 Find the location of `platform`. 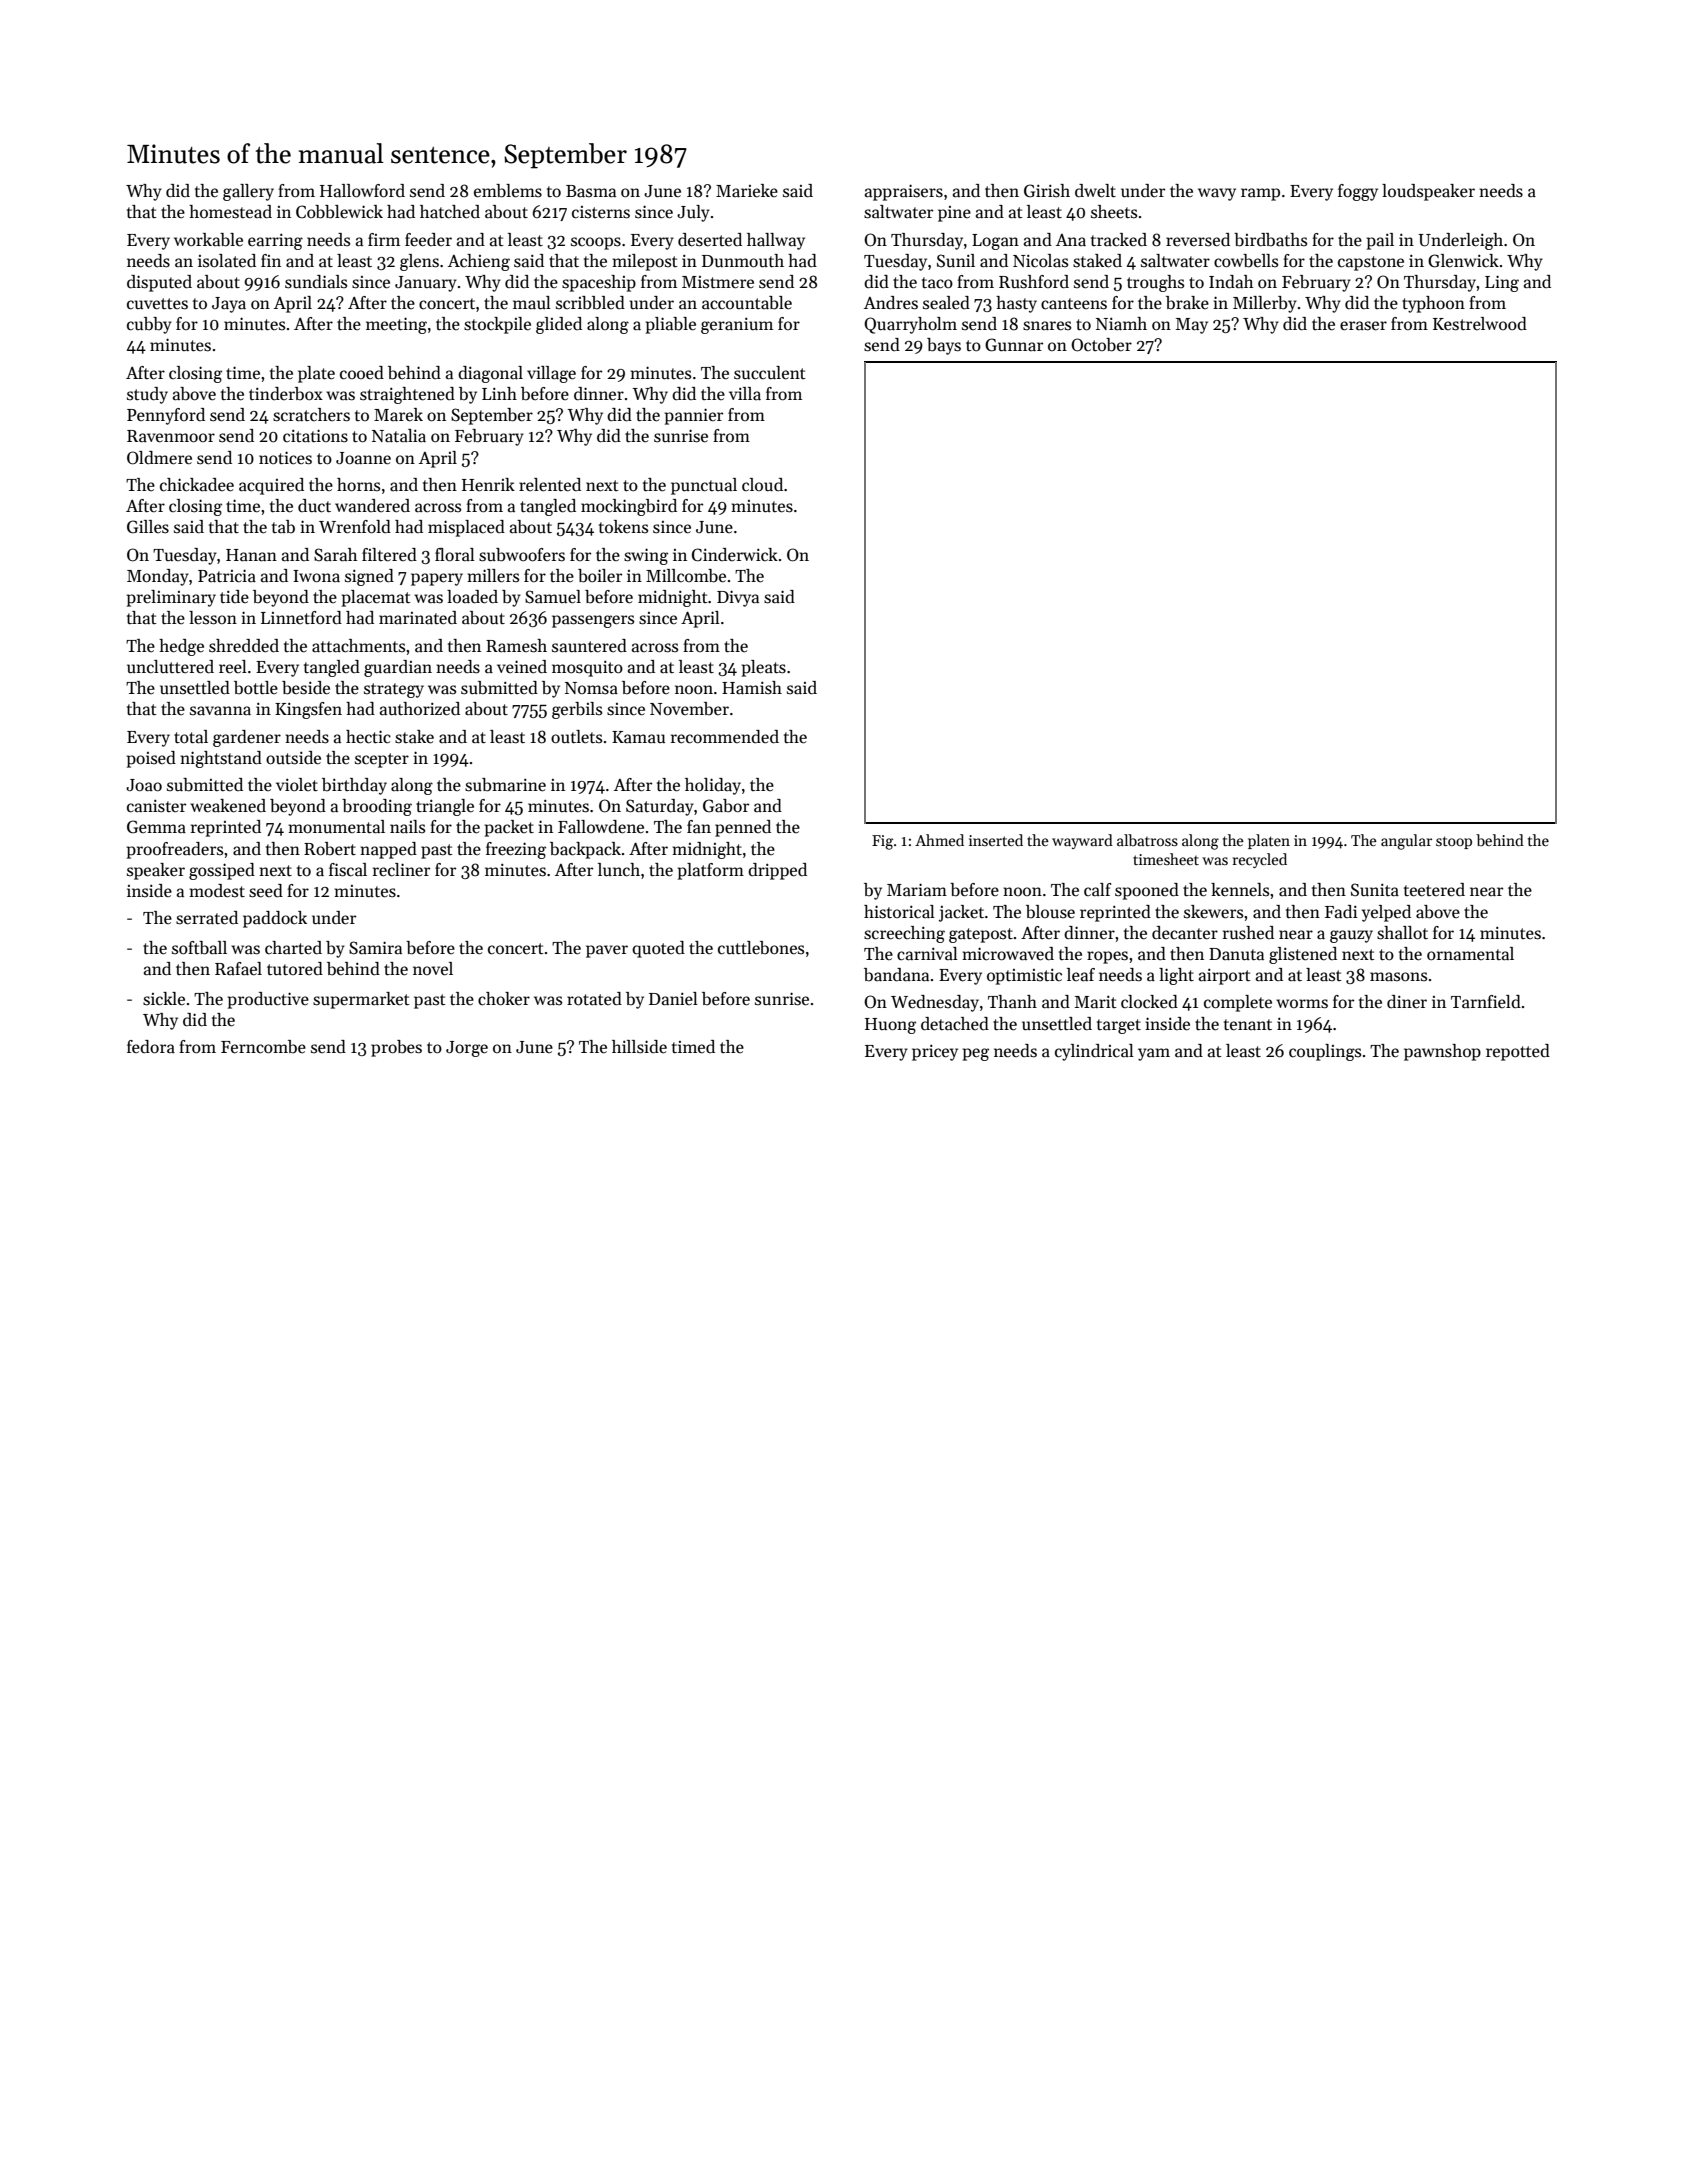

platform is located at coordinates (711, 871).
